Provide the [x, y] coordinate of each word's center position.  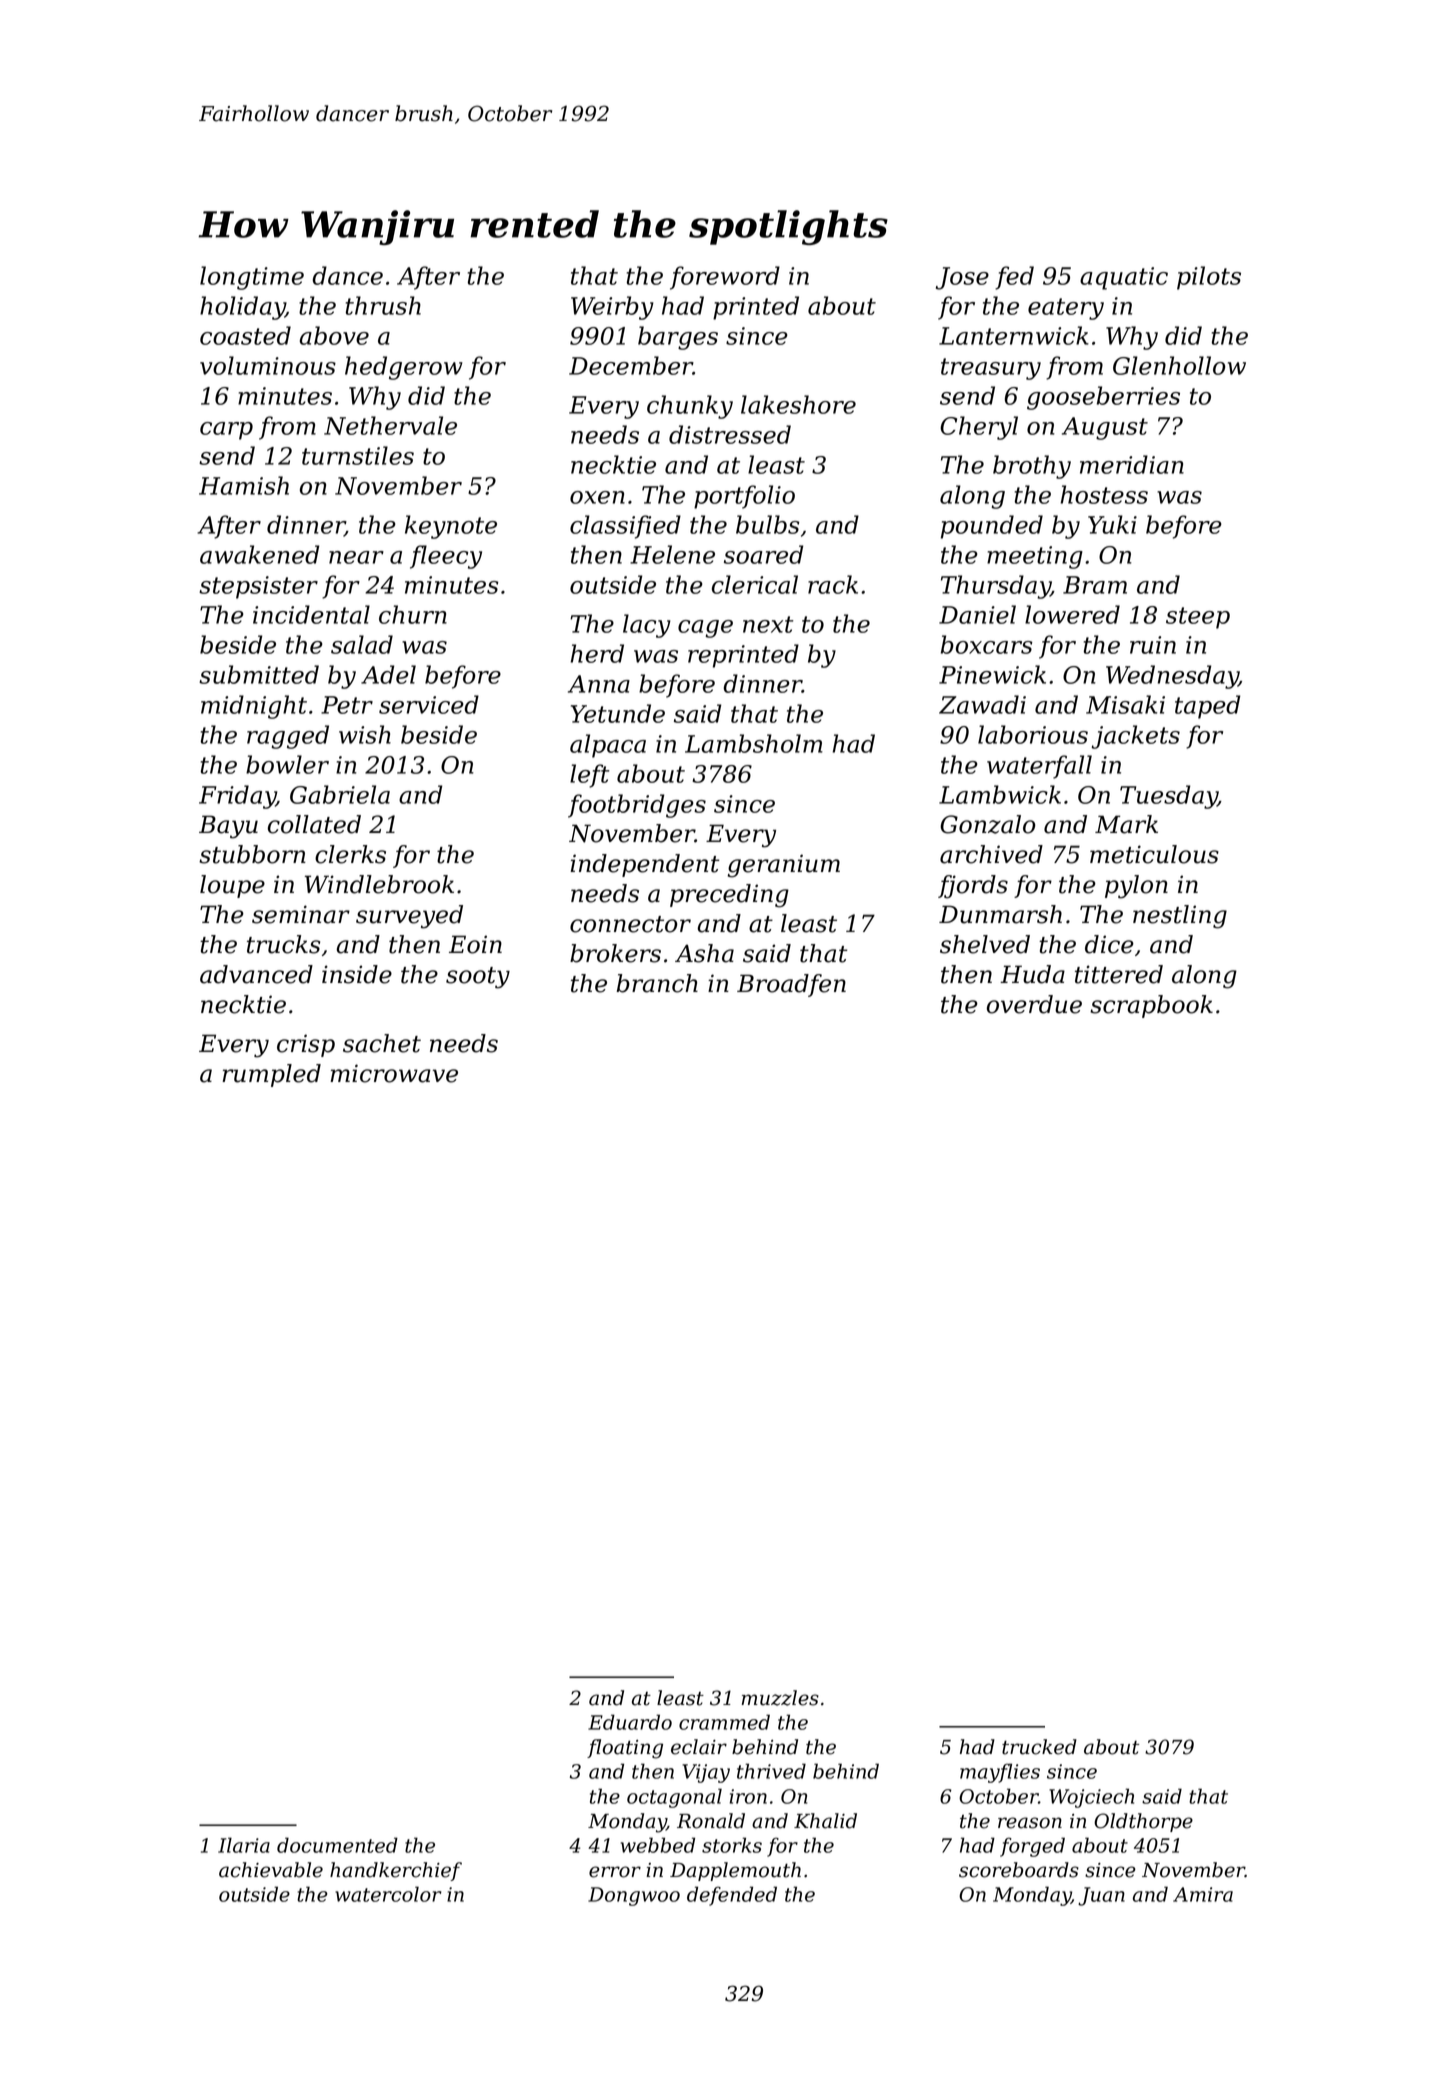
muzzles [780, 1698]
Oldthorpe [1143, 1822]
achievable [271, 1870]
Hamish [244, 485]
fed [1014, 278]
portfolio [744, 497]
